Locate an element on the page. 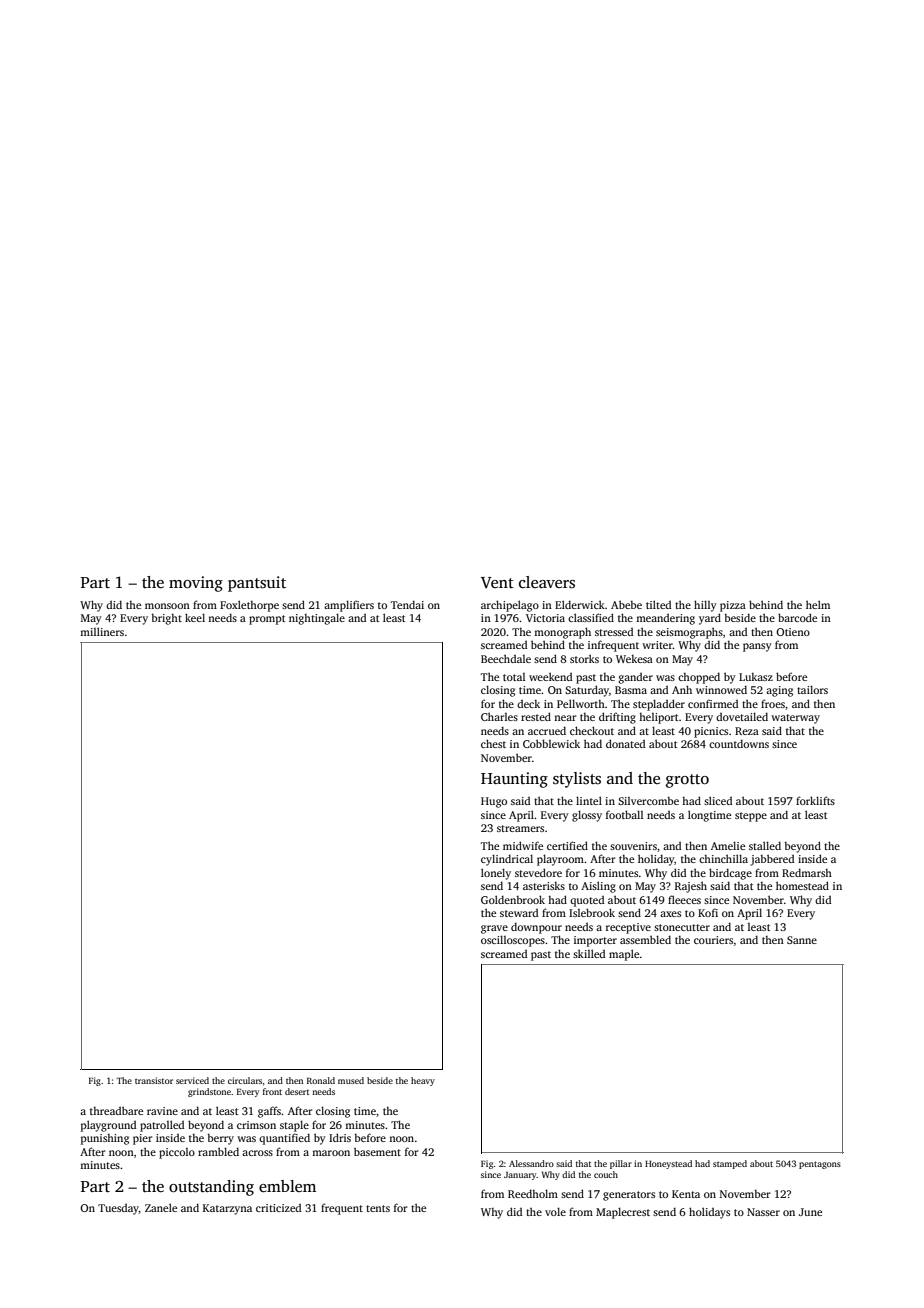 The height and width of the page is (1308, 924). Nasser is located at coordinates (763, 1212).
